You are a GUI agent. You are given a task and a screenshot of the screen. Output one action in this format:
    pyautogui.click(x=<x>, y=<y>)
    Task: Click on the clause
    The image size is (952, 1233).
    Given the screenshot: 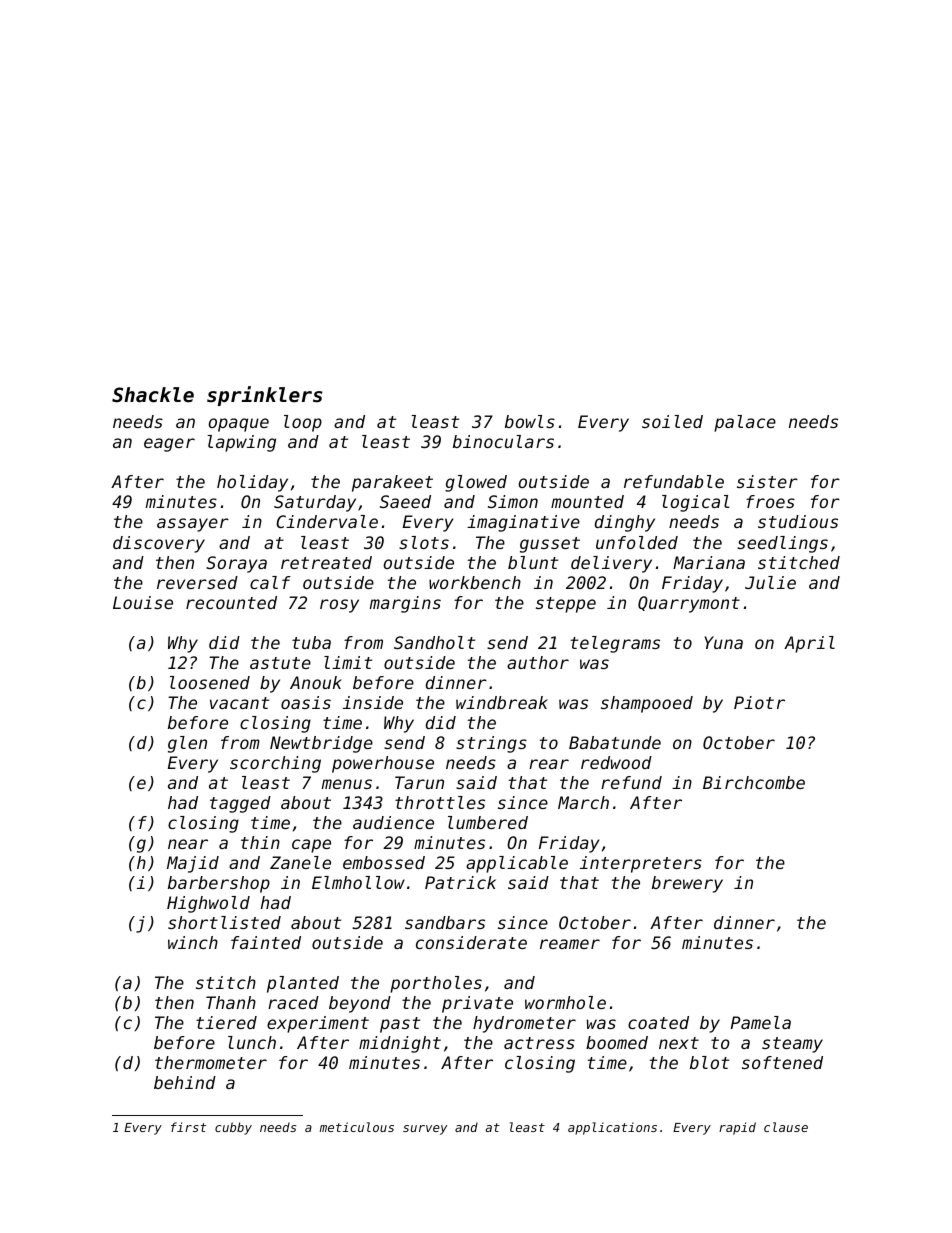 What is the action you would take?
    pyautogui.click(x=786, y=1127)
